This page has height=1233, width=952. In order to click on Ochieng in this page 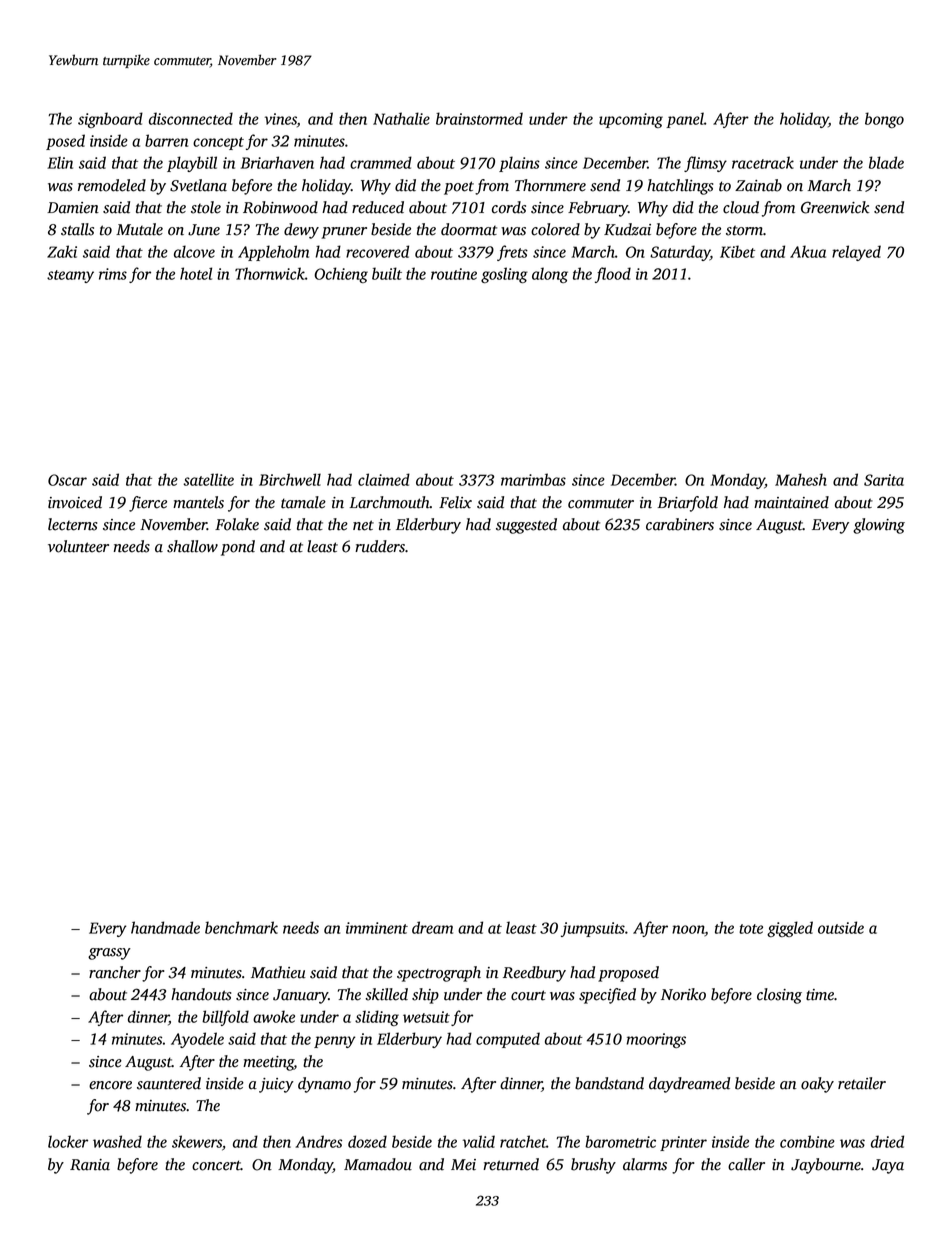, I will do `click(341, 275)`.
